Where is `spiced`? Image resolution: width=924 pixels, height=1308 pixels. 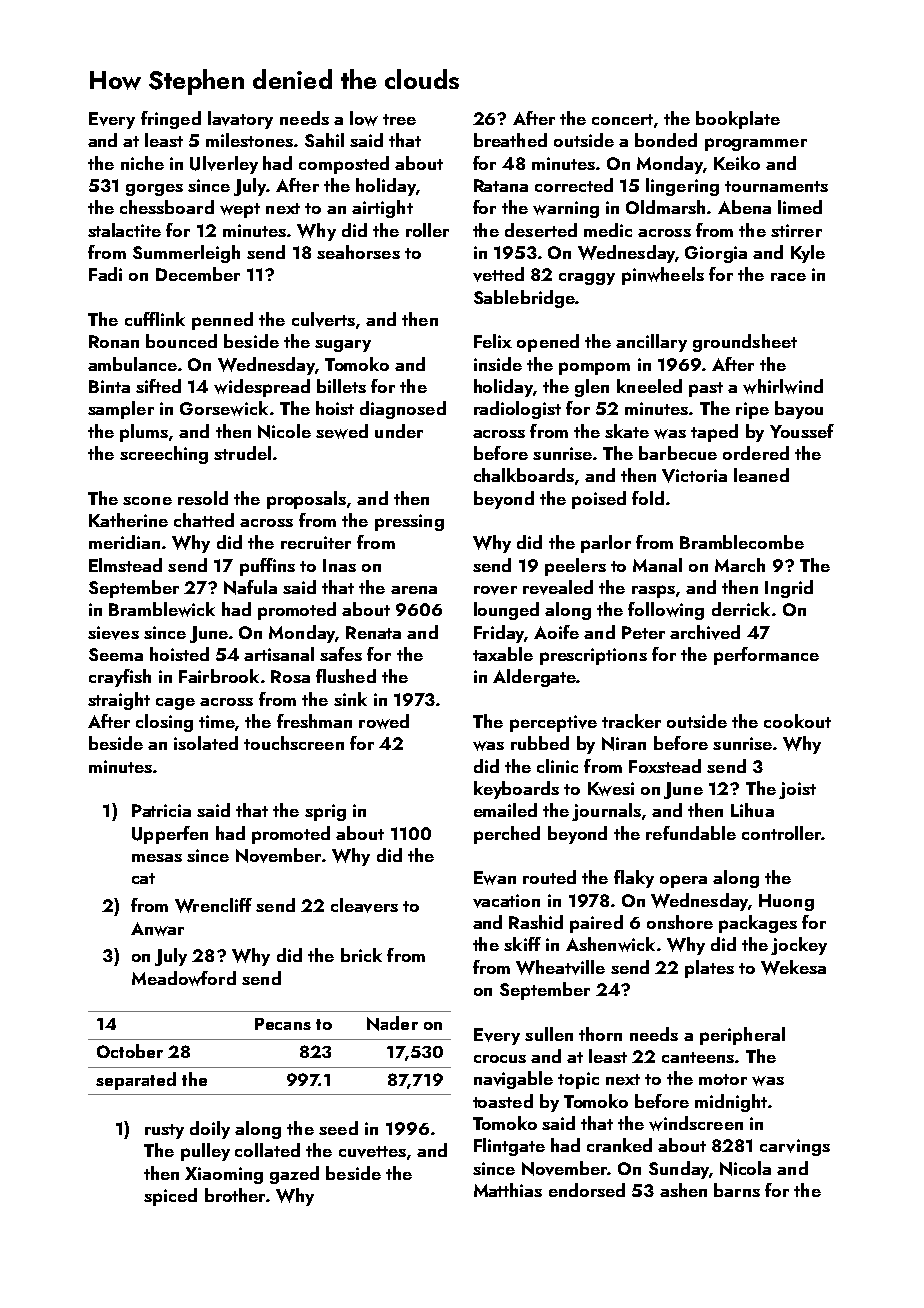 spiced is located at coordinates (170, 1197).
